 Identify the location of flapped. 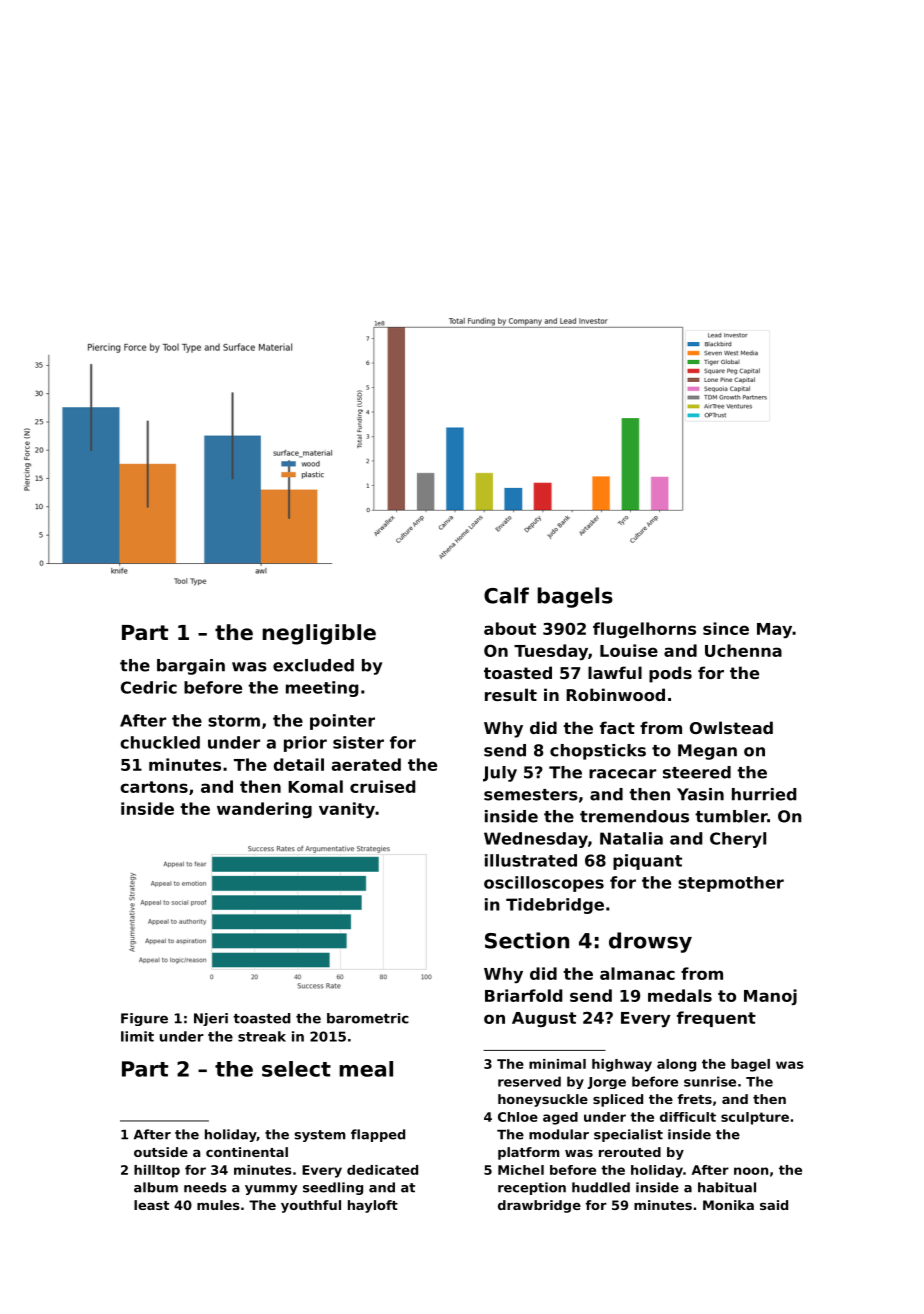
(378, 1135).
